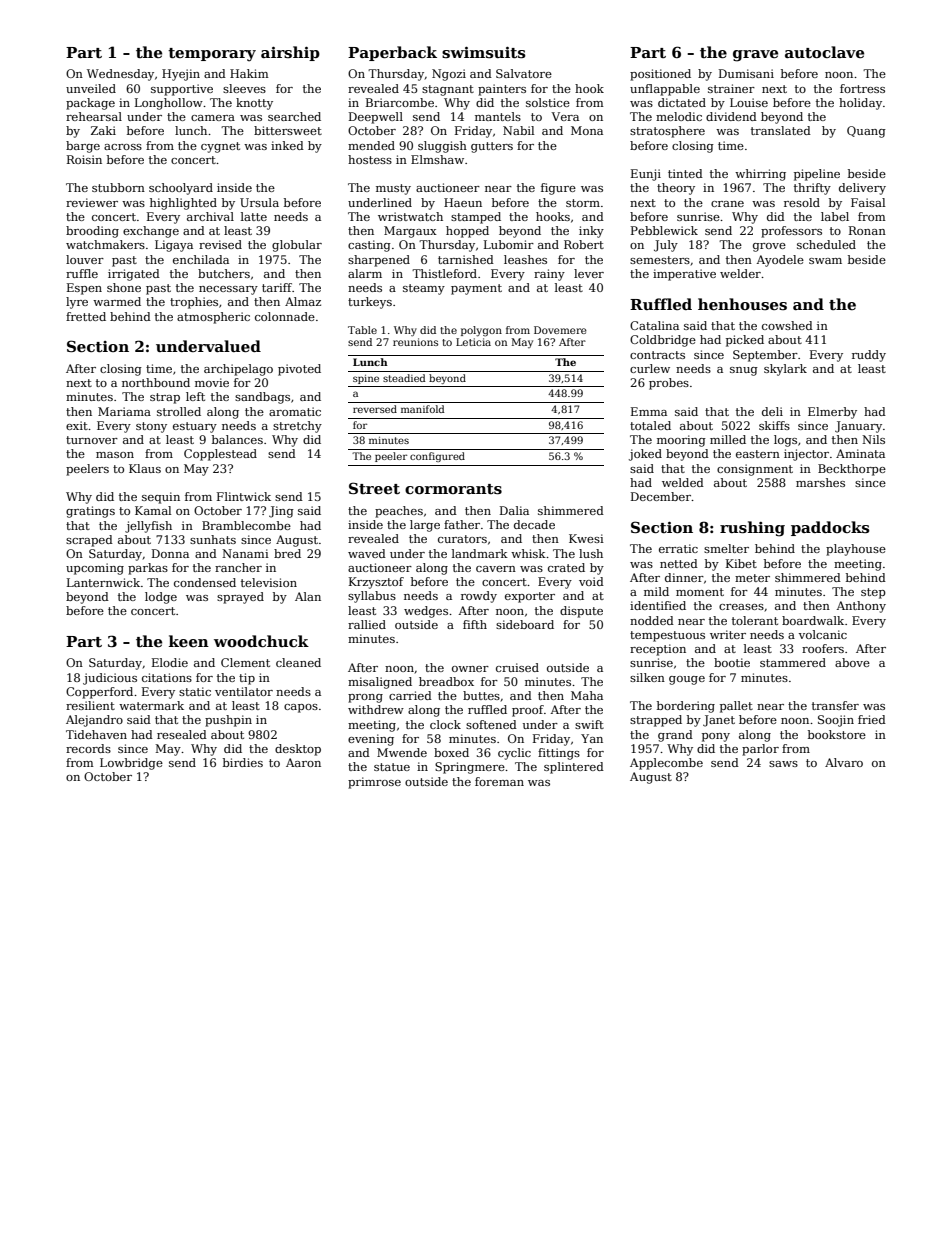 This screenshot has height=1233, width=952. What do you see at coordinates (99, 693) in the screenshot?
I see `Copperford` at bounding box center [99, 693].
